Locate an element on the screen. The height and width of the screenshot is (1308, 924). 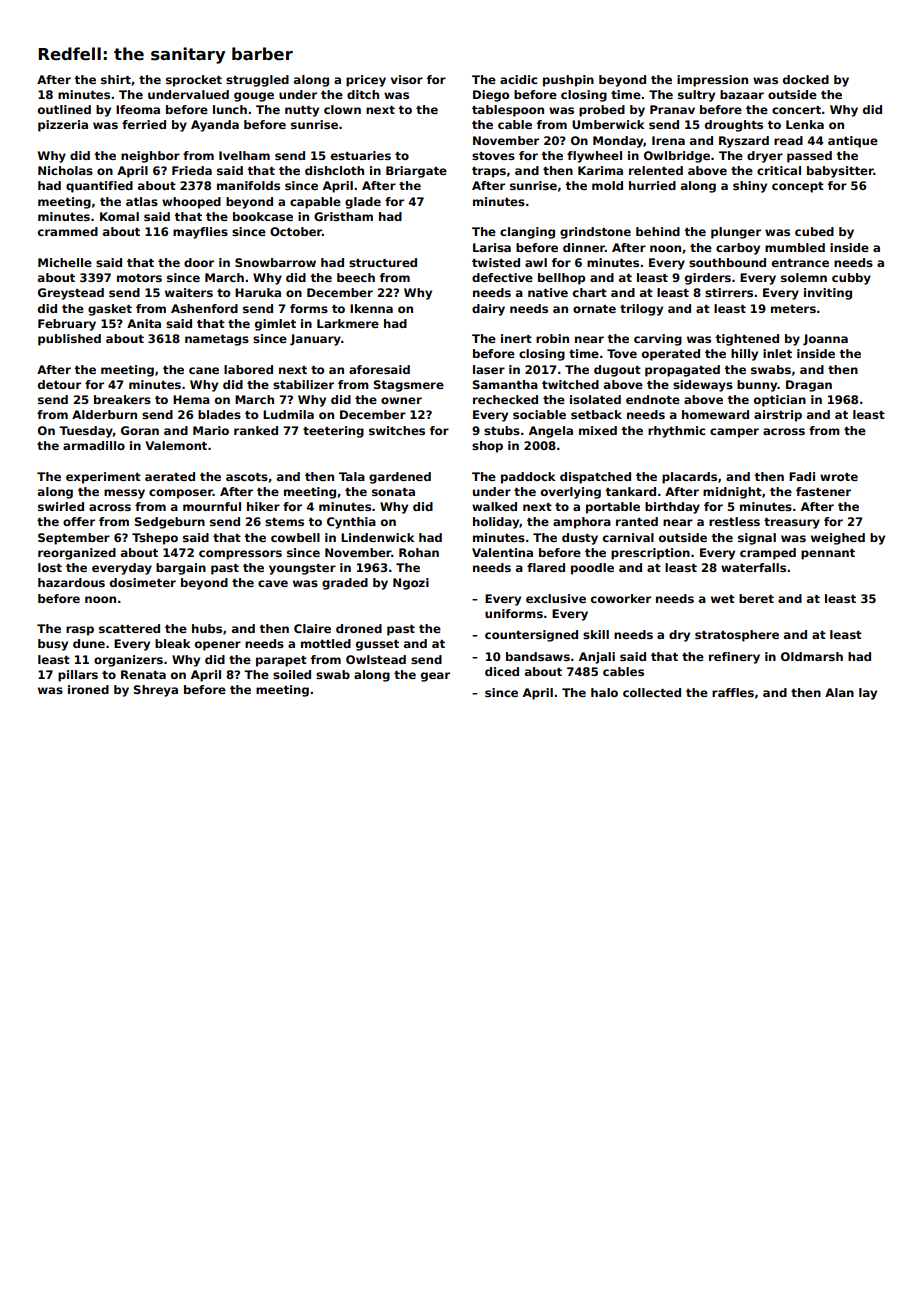
coworker is located at coordinates (621, 598).
